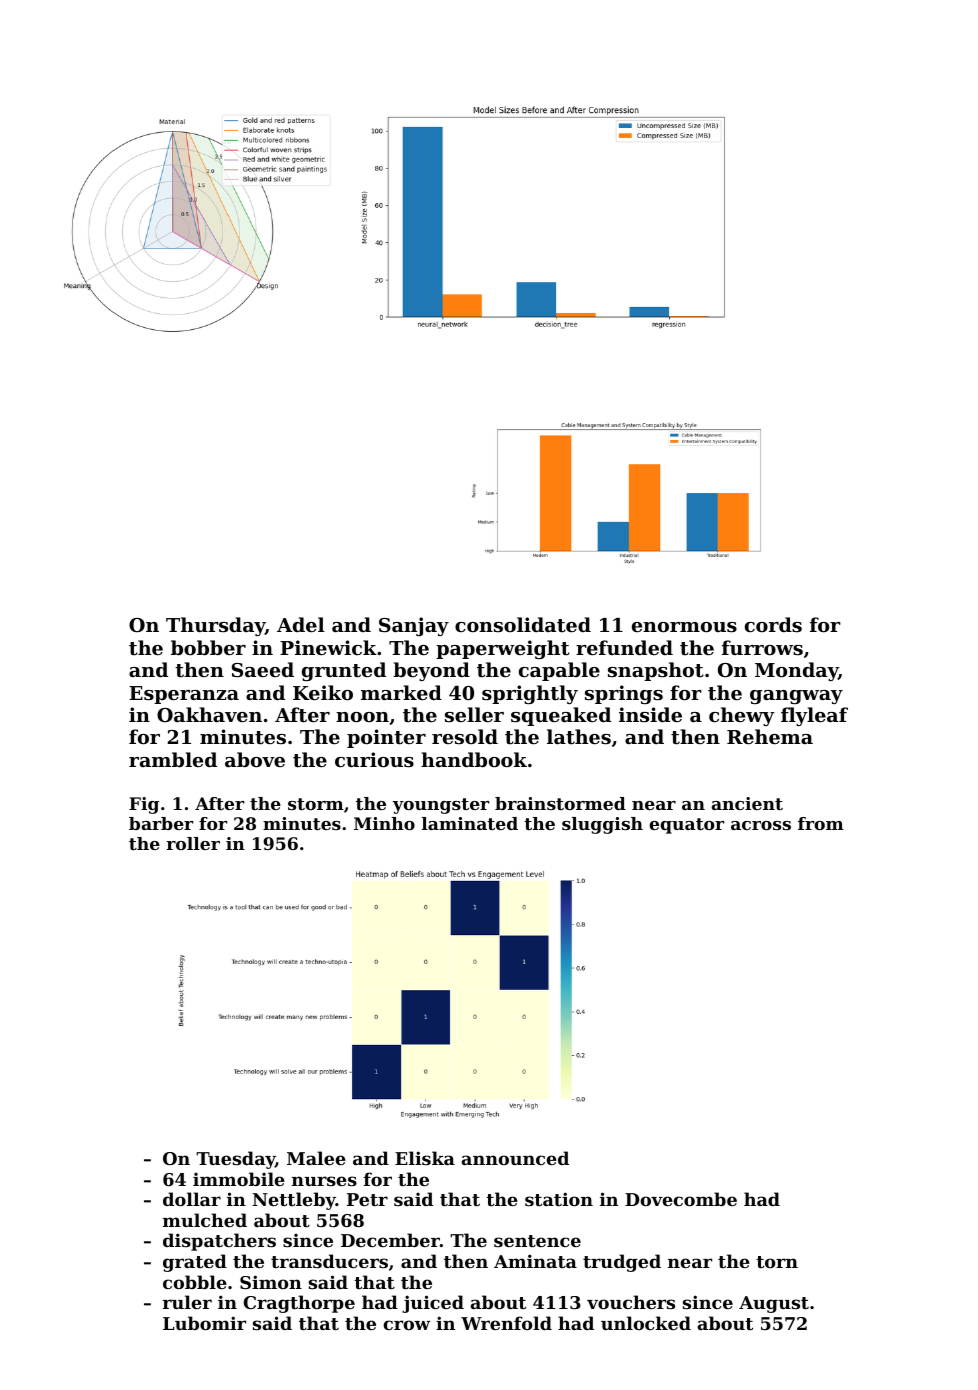  I want to click on bobber, so click(208, 647).
